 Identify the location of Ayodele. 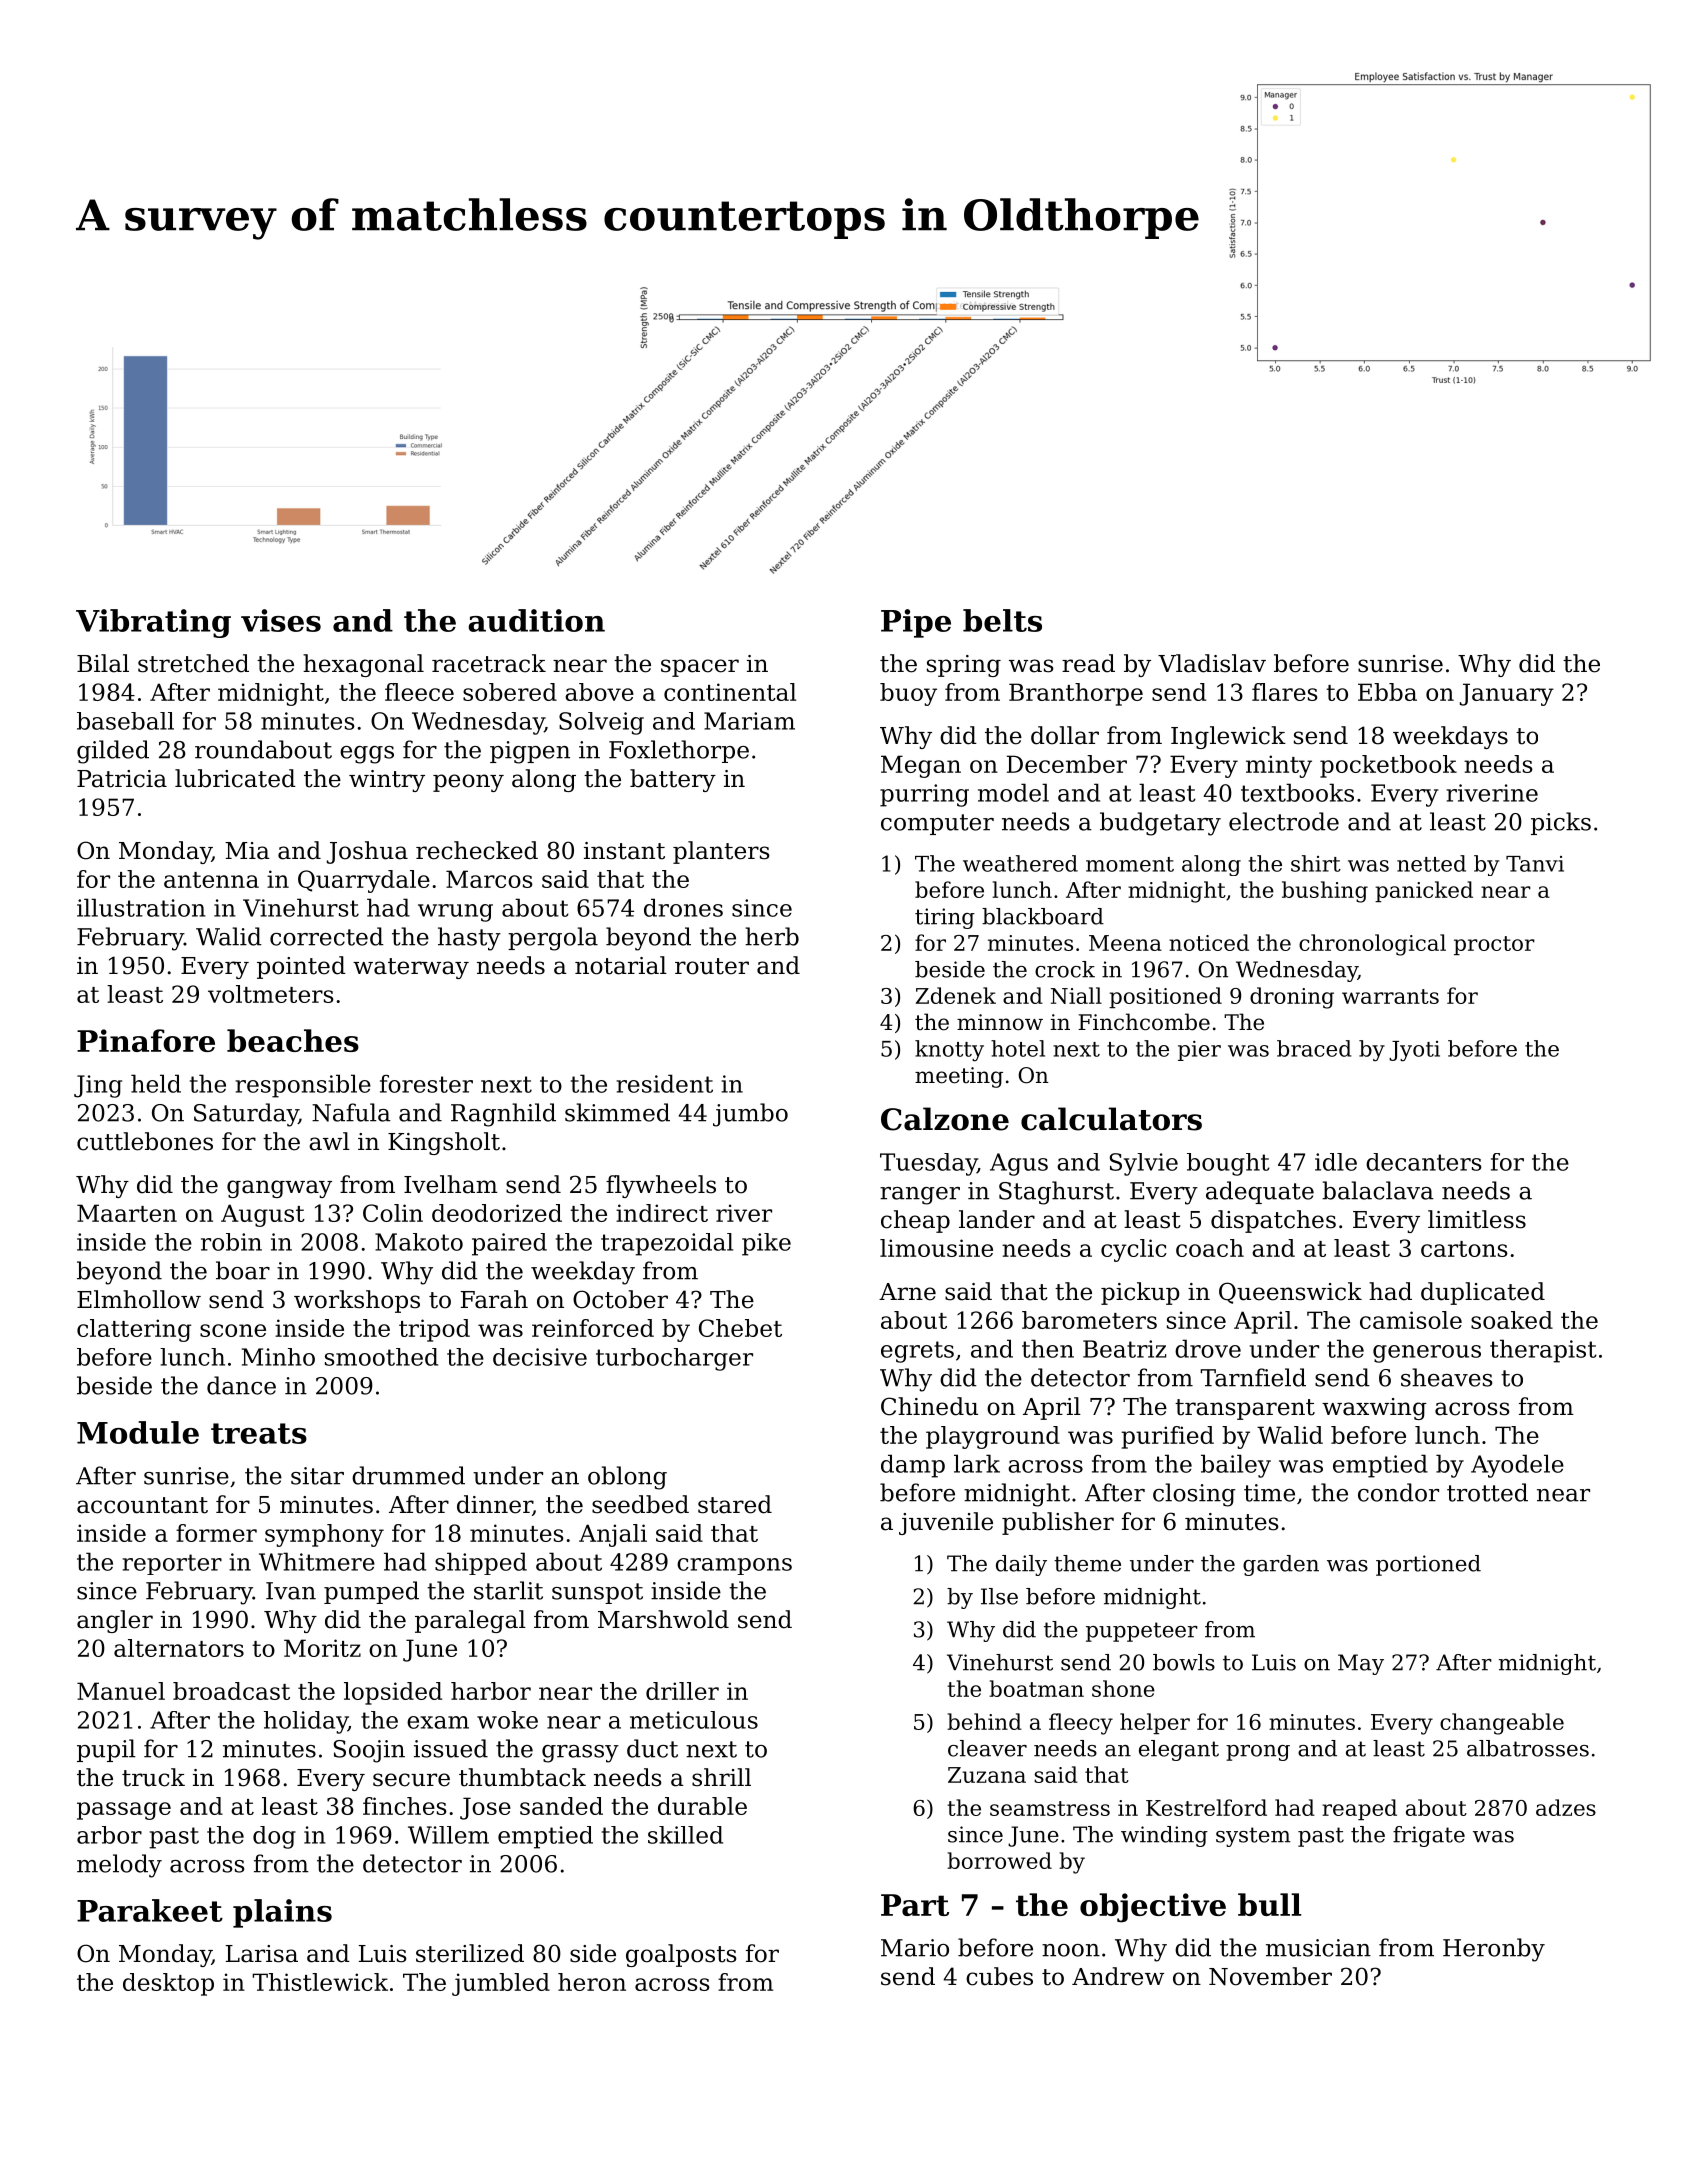
(1517, 1466).
